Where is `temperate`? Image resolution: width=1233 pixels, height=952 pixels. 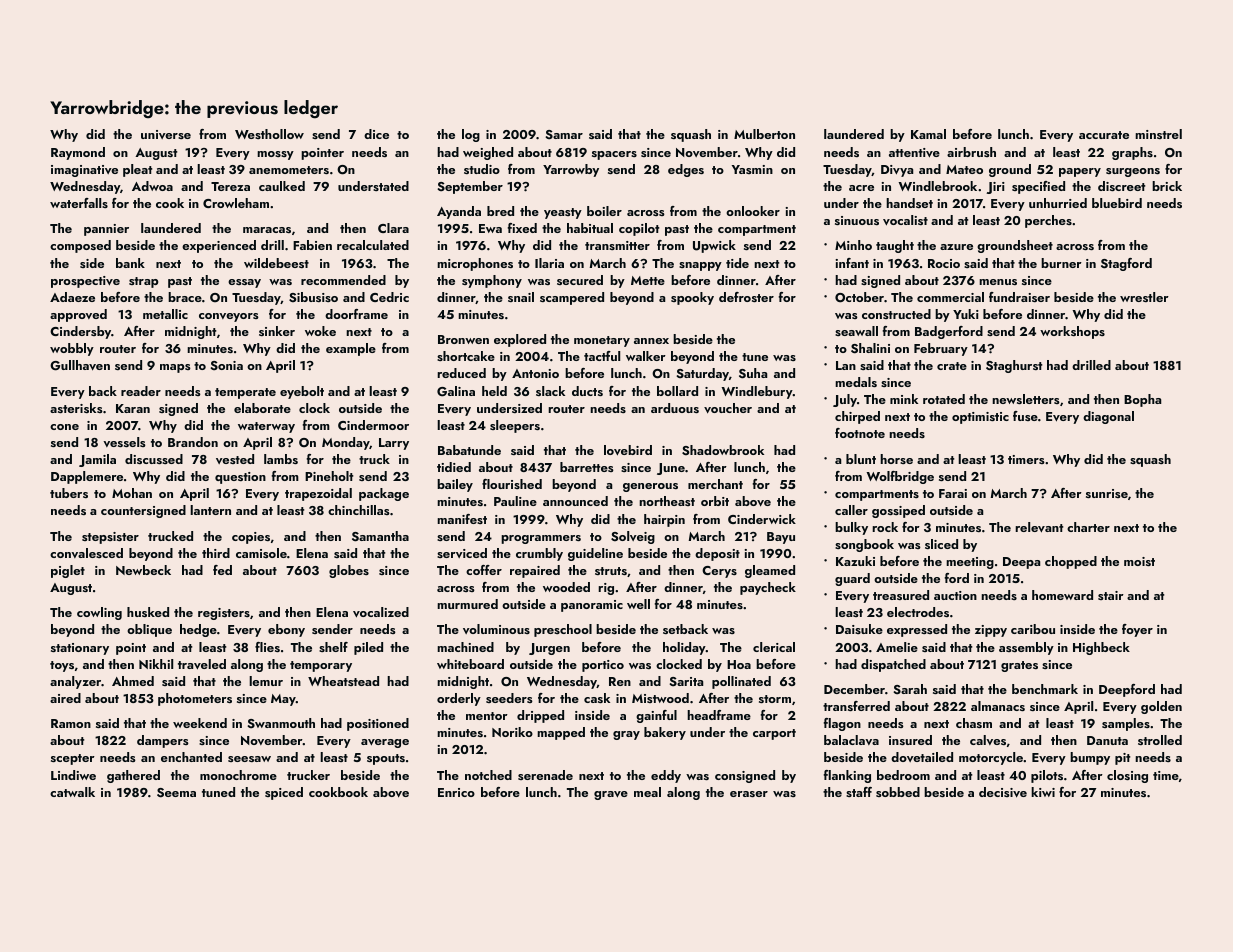 temperate is located at coordinates (245, 393).
